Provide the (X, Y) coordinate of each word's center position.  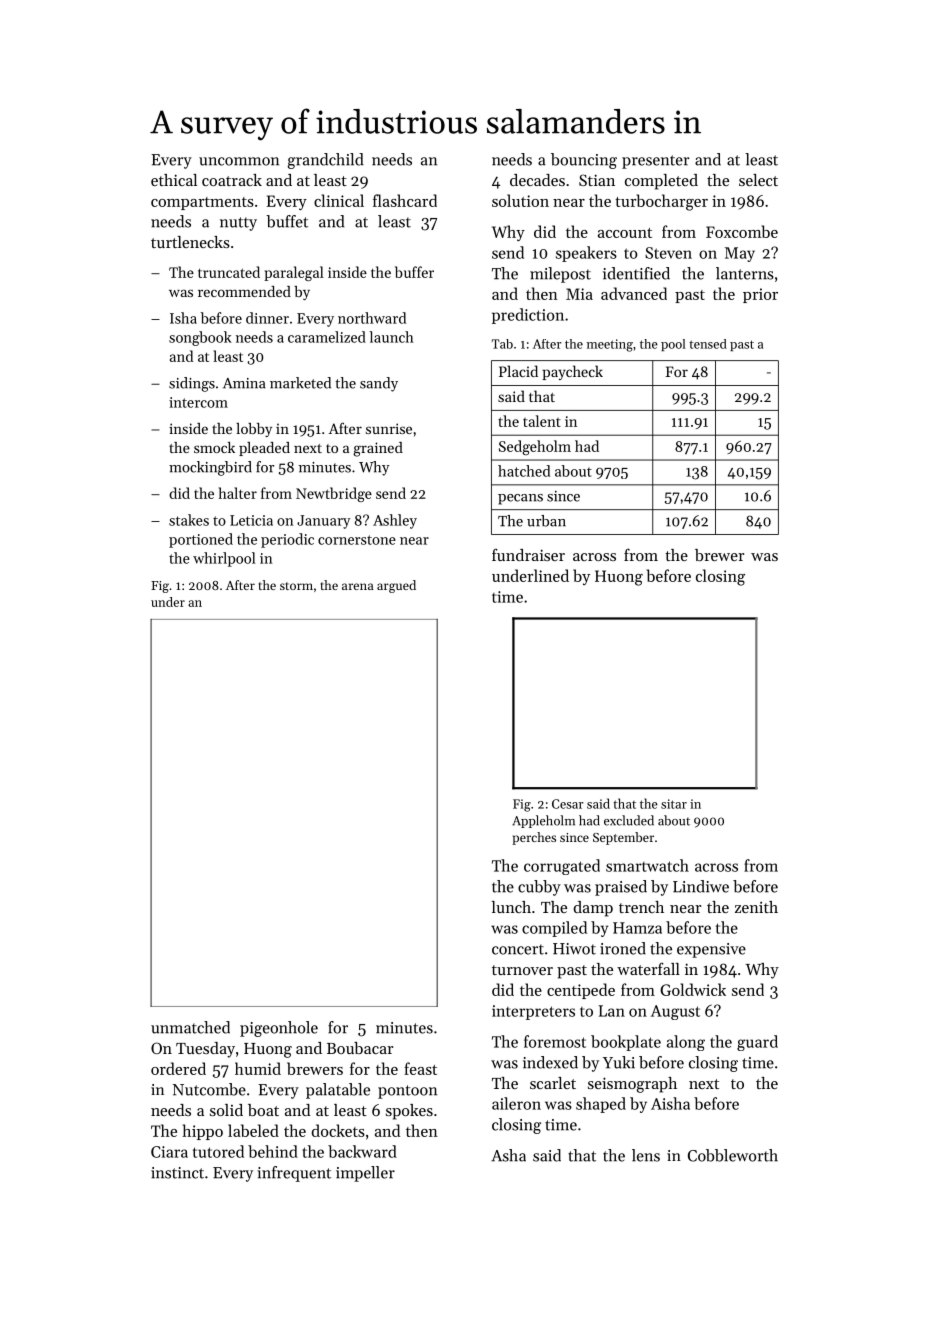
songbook (200, 338)
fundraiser (528, 554)
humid (258, 1068)
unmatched (190, 1027)
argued (396, 586)
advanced (634, 293)
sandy (379, 384)
